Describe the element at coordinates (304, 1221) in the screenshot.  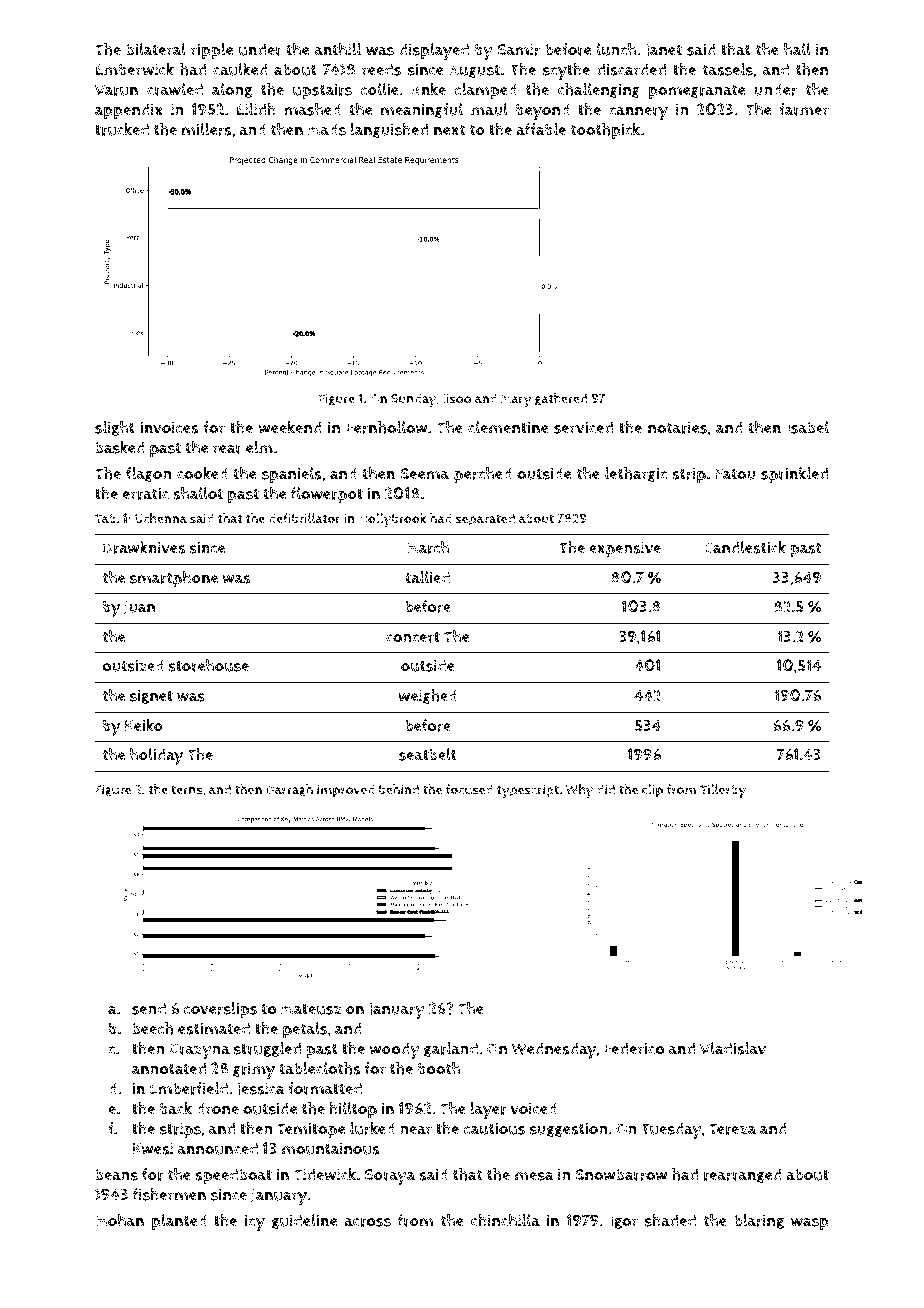
I see `guideline` at that location.
